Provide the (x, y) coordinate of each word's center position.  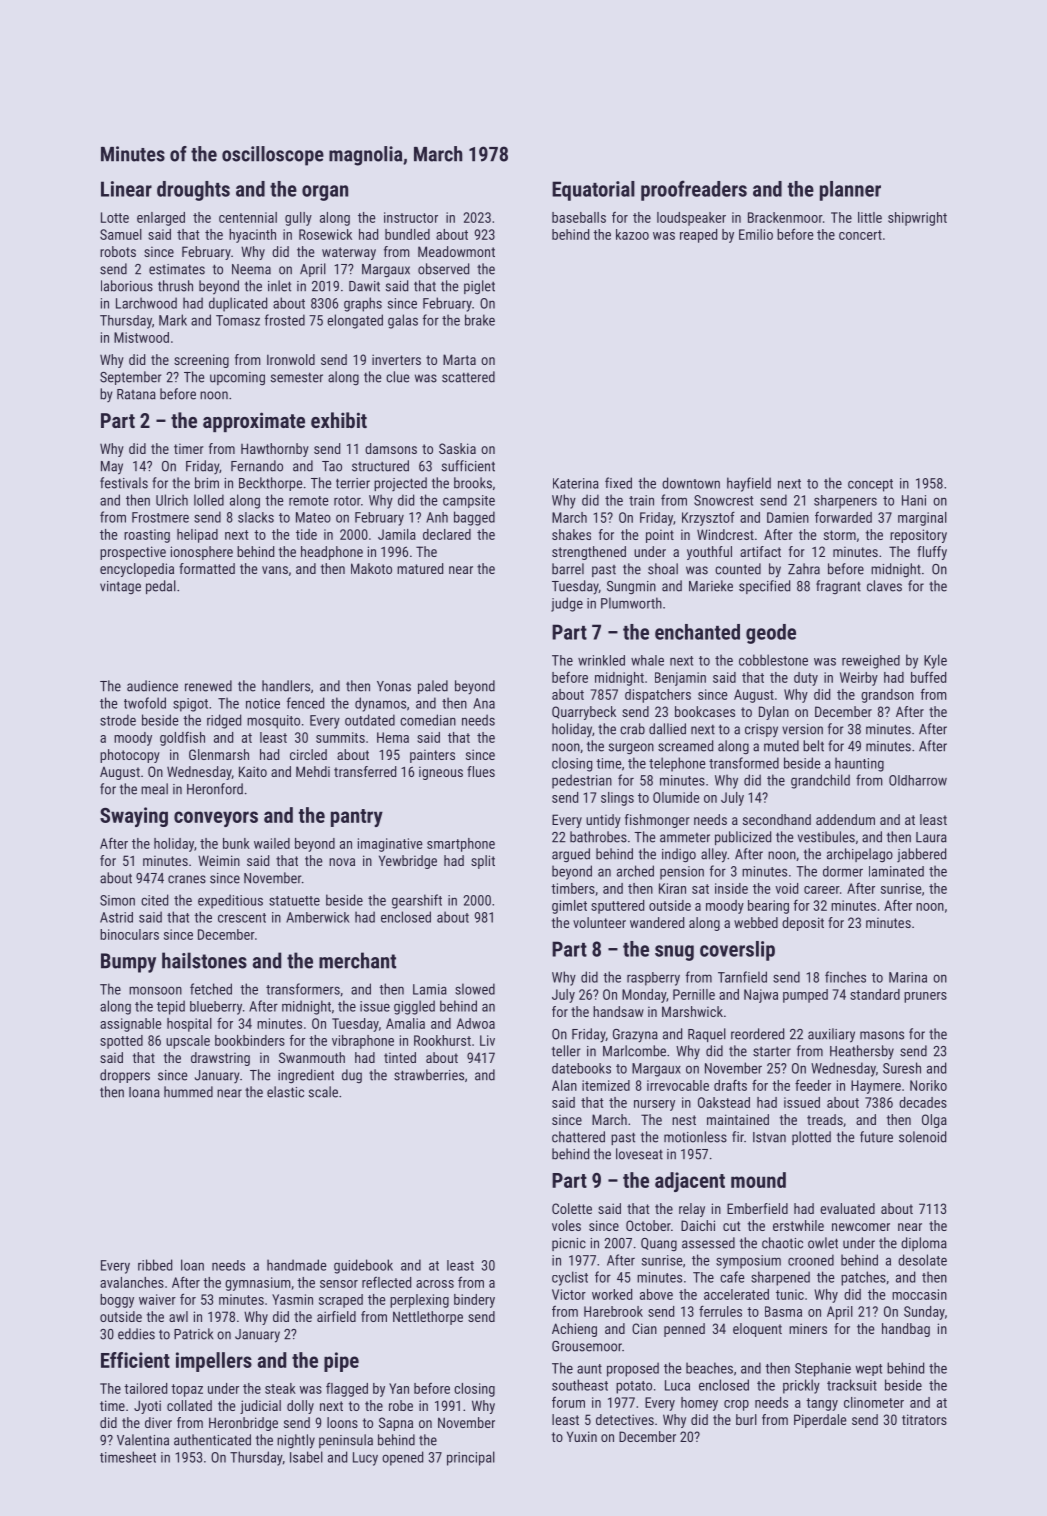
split (483, 862)
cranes (187, 879)
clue (397, 377)
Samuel (121, 234)
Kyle (935, 661)
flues (481, 771)
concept (870, 485)
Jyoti (147, 1407)
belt (813, 746)
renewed (208, 686)
